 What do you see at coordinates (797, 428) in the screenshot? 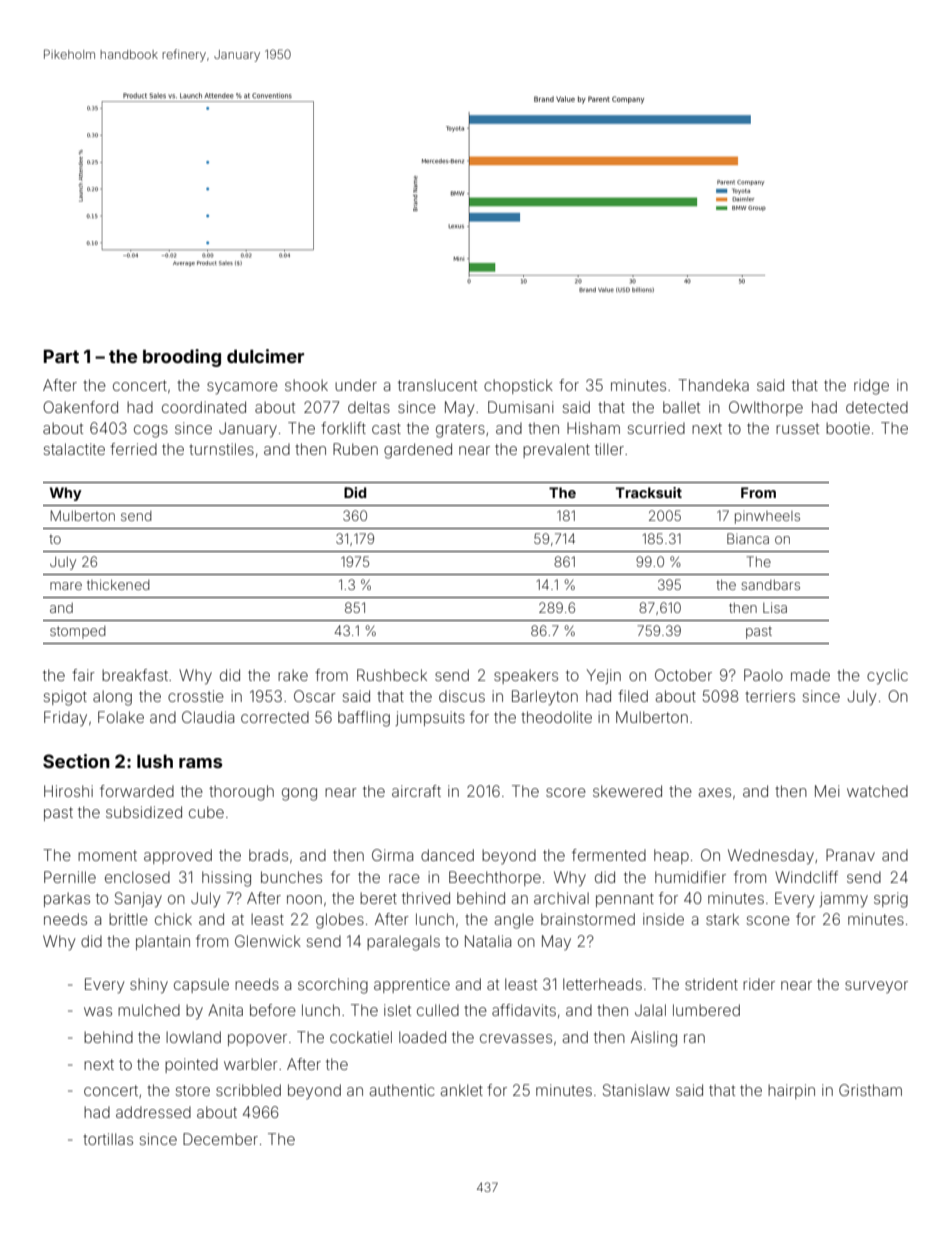
I see `russet` at bounding box center [797, 428].
